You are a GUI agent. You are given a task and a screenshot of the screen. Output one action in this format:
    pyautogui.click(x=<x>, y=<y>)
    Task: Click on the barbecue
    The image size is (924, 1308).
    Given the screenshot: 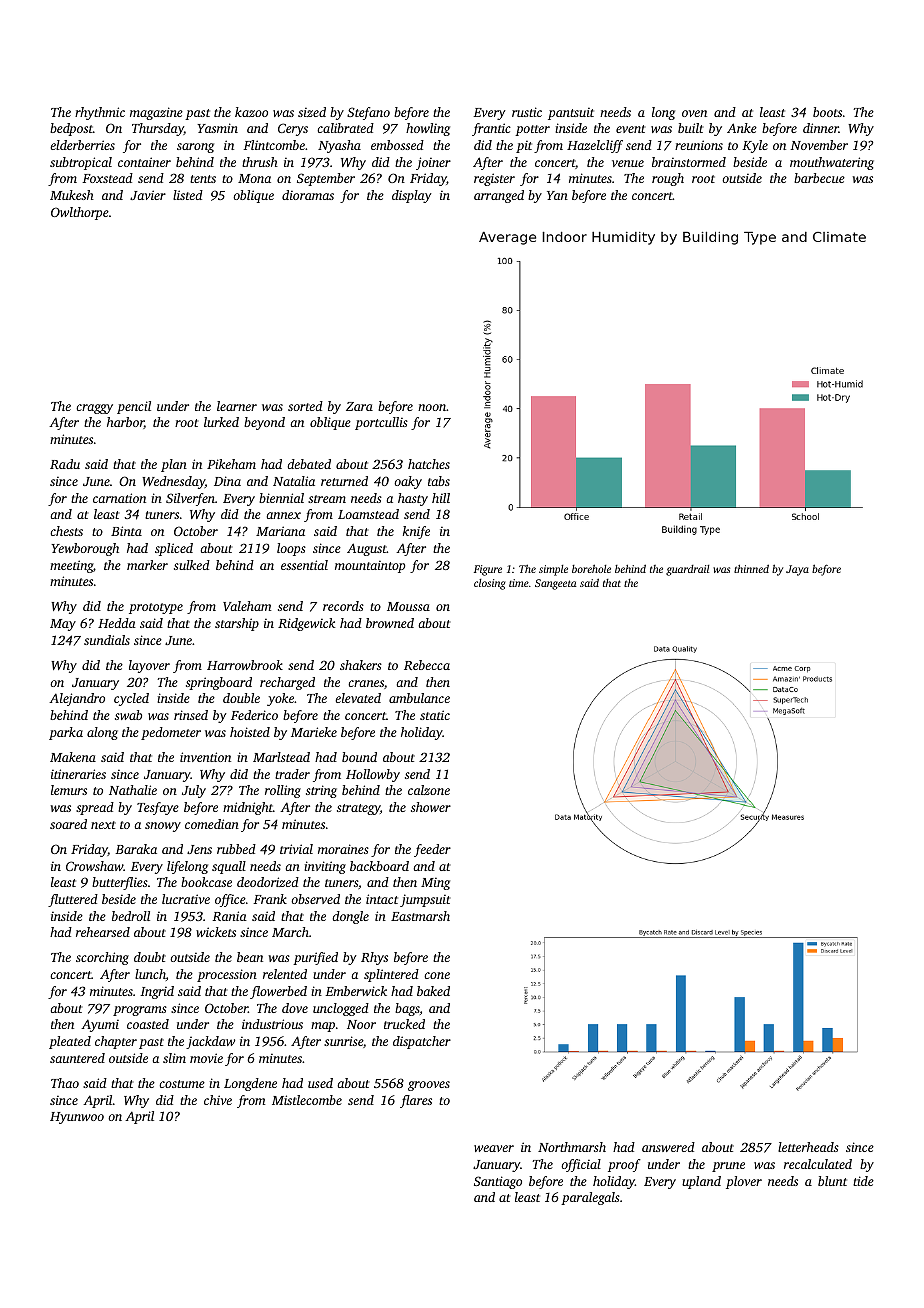 What is the action you would take?
    pyautogui.click(x=819, y=178)
